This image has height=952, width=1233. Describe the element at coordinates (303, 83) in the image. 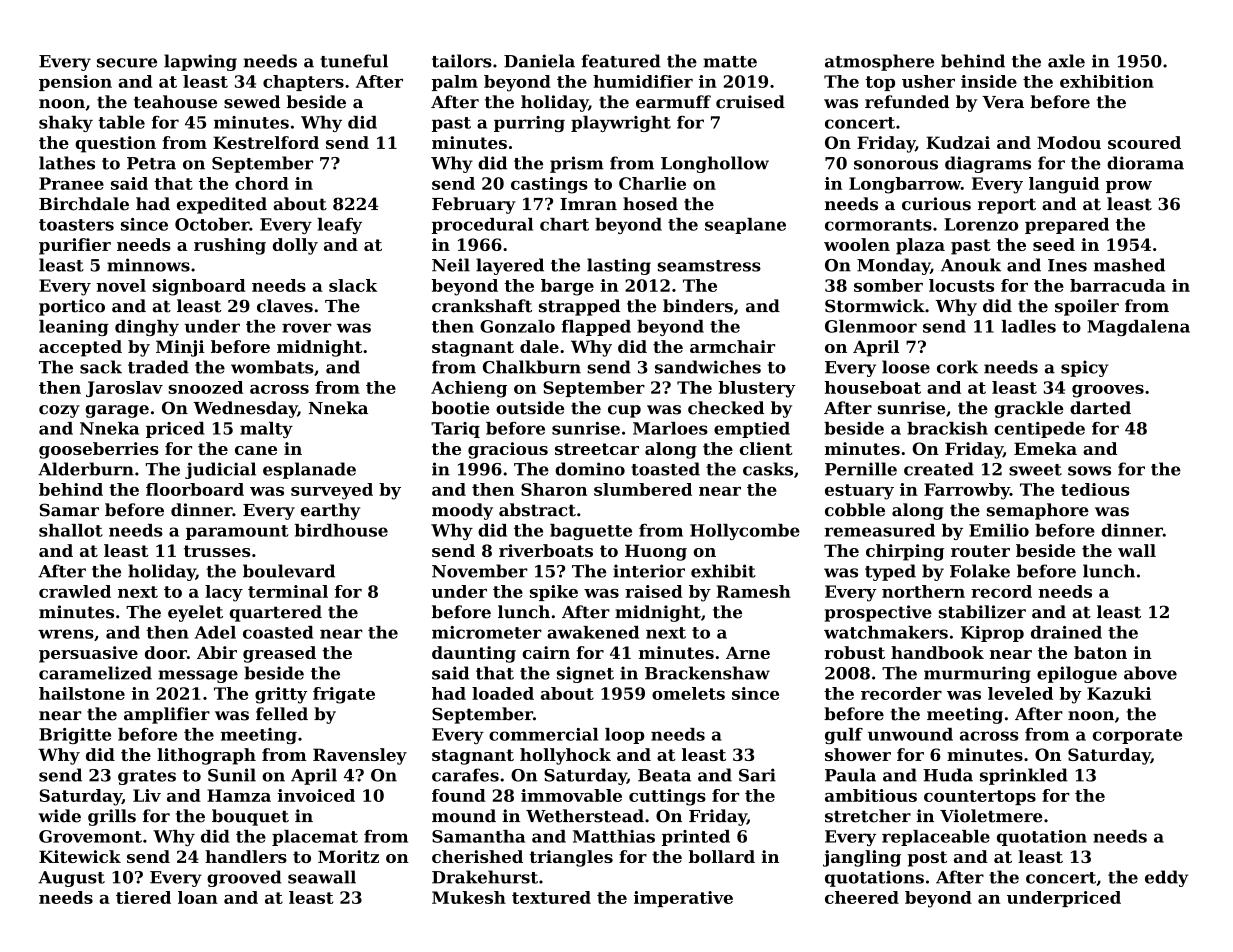

I see `chapters` at that location.
